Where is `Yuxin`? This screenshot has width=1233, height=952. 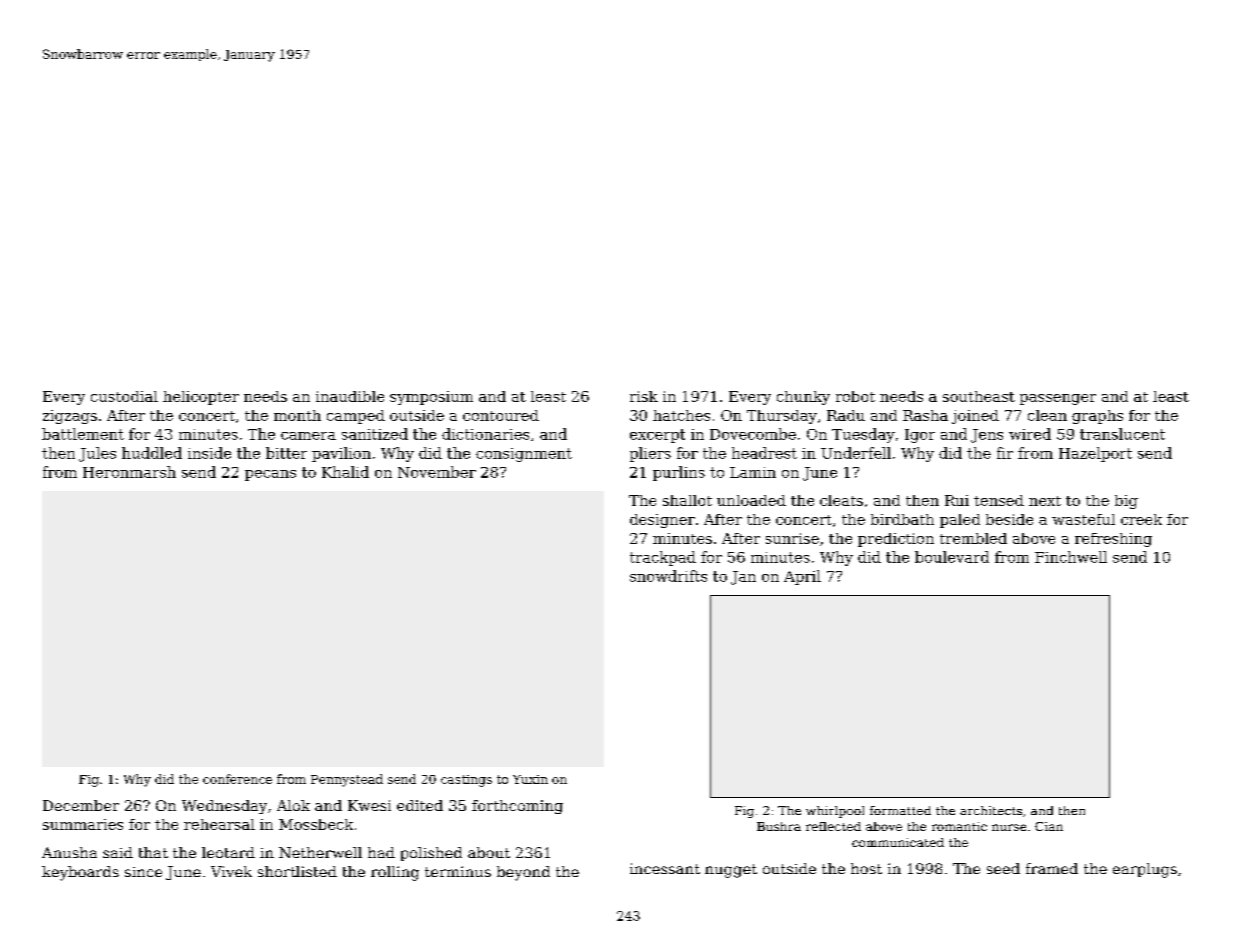
Yuxin is located at coordinates (530, 779).
